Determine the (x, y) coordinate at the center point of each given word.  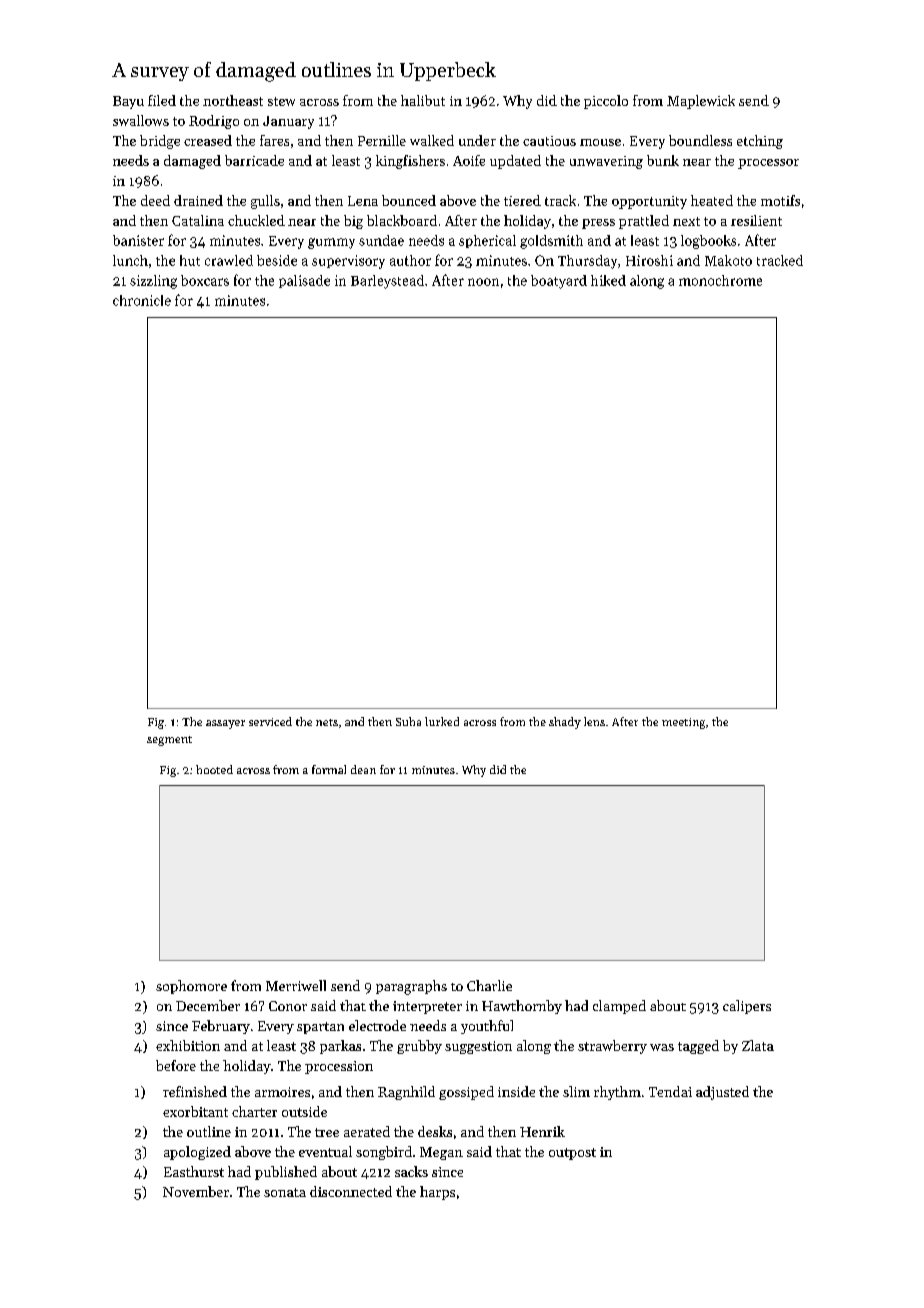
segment (169, 741)
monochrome (720, 280)
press (598, 224)
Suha (408, 721)
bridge (160, 142)
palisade (304, 281)
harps (437, 1193)
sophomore (191, 987)
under (477, 140)
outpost (572, 1154)
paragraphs (411, 987)
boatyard (559, 282)
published (286, 1173)
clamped (619, 1007)
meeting (683, 723)
